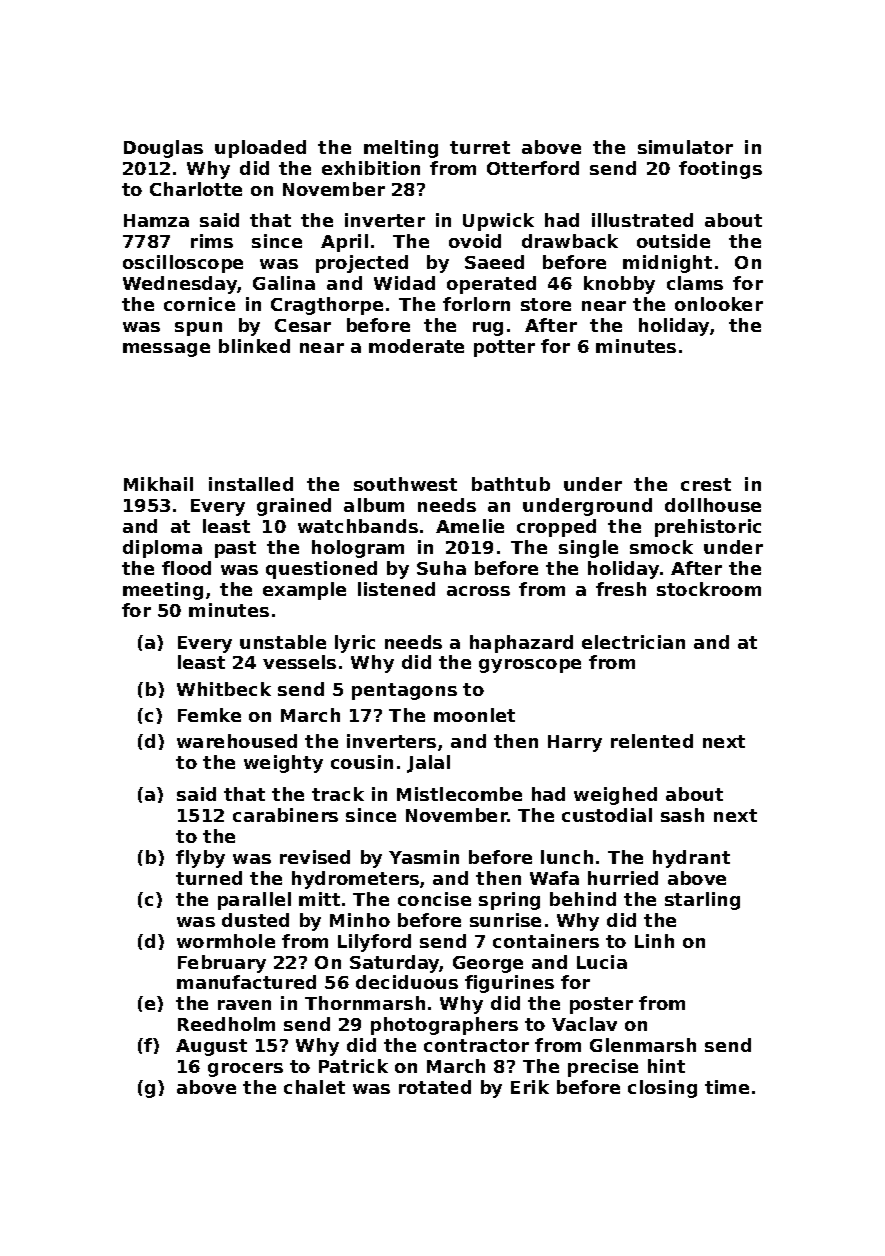 This document has width=885, height=1256. Describe the element at coordinates (556, 528) in the document. I see `cropped` at that location.
